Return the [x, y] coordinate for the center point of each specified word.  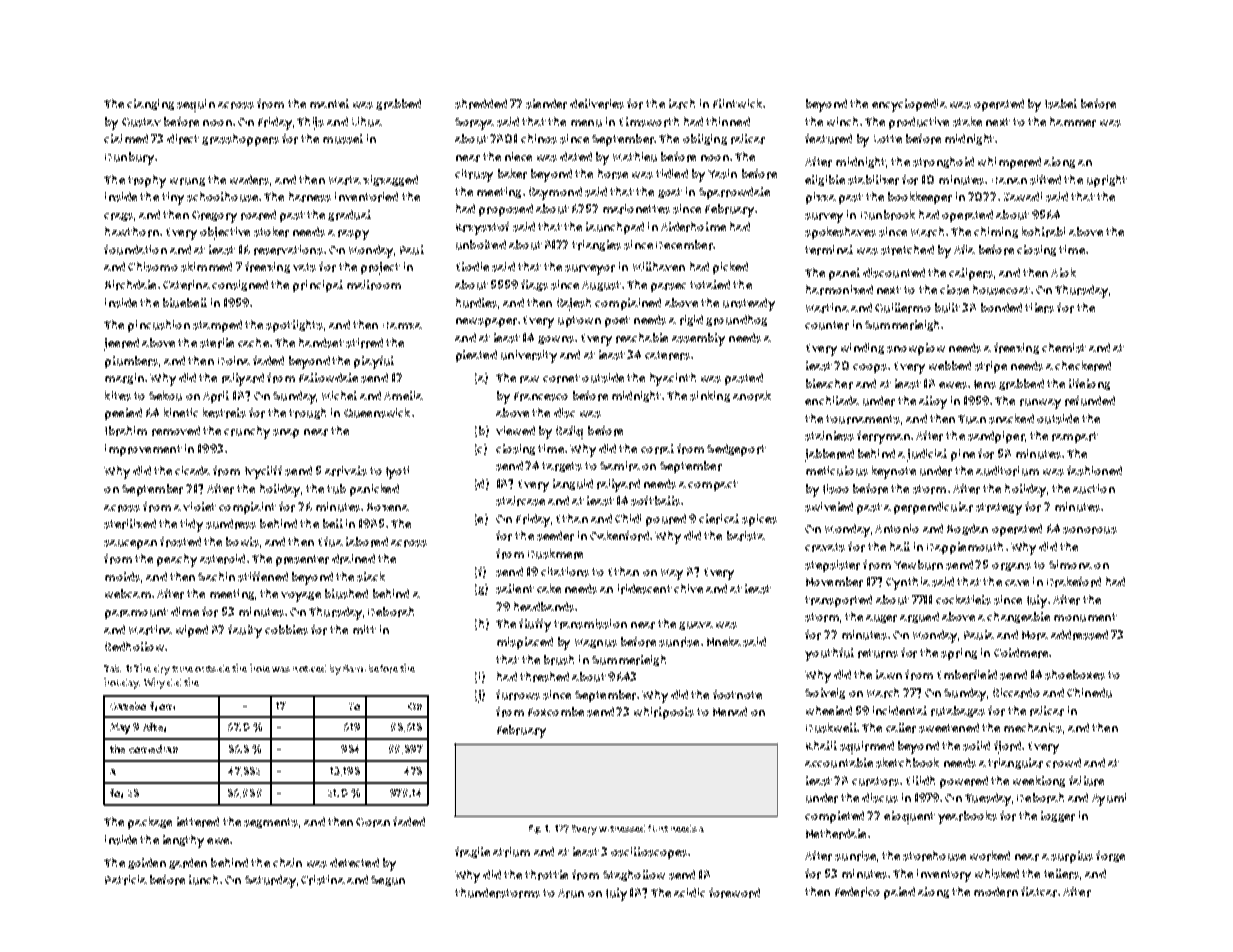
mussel [343, 139]
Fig [535, 829]
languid [573, 484]
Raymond [555, 193]
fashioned [1094, 471]
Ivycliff [263, 472]
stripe [991, 367]
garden [188, 863]
